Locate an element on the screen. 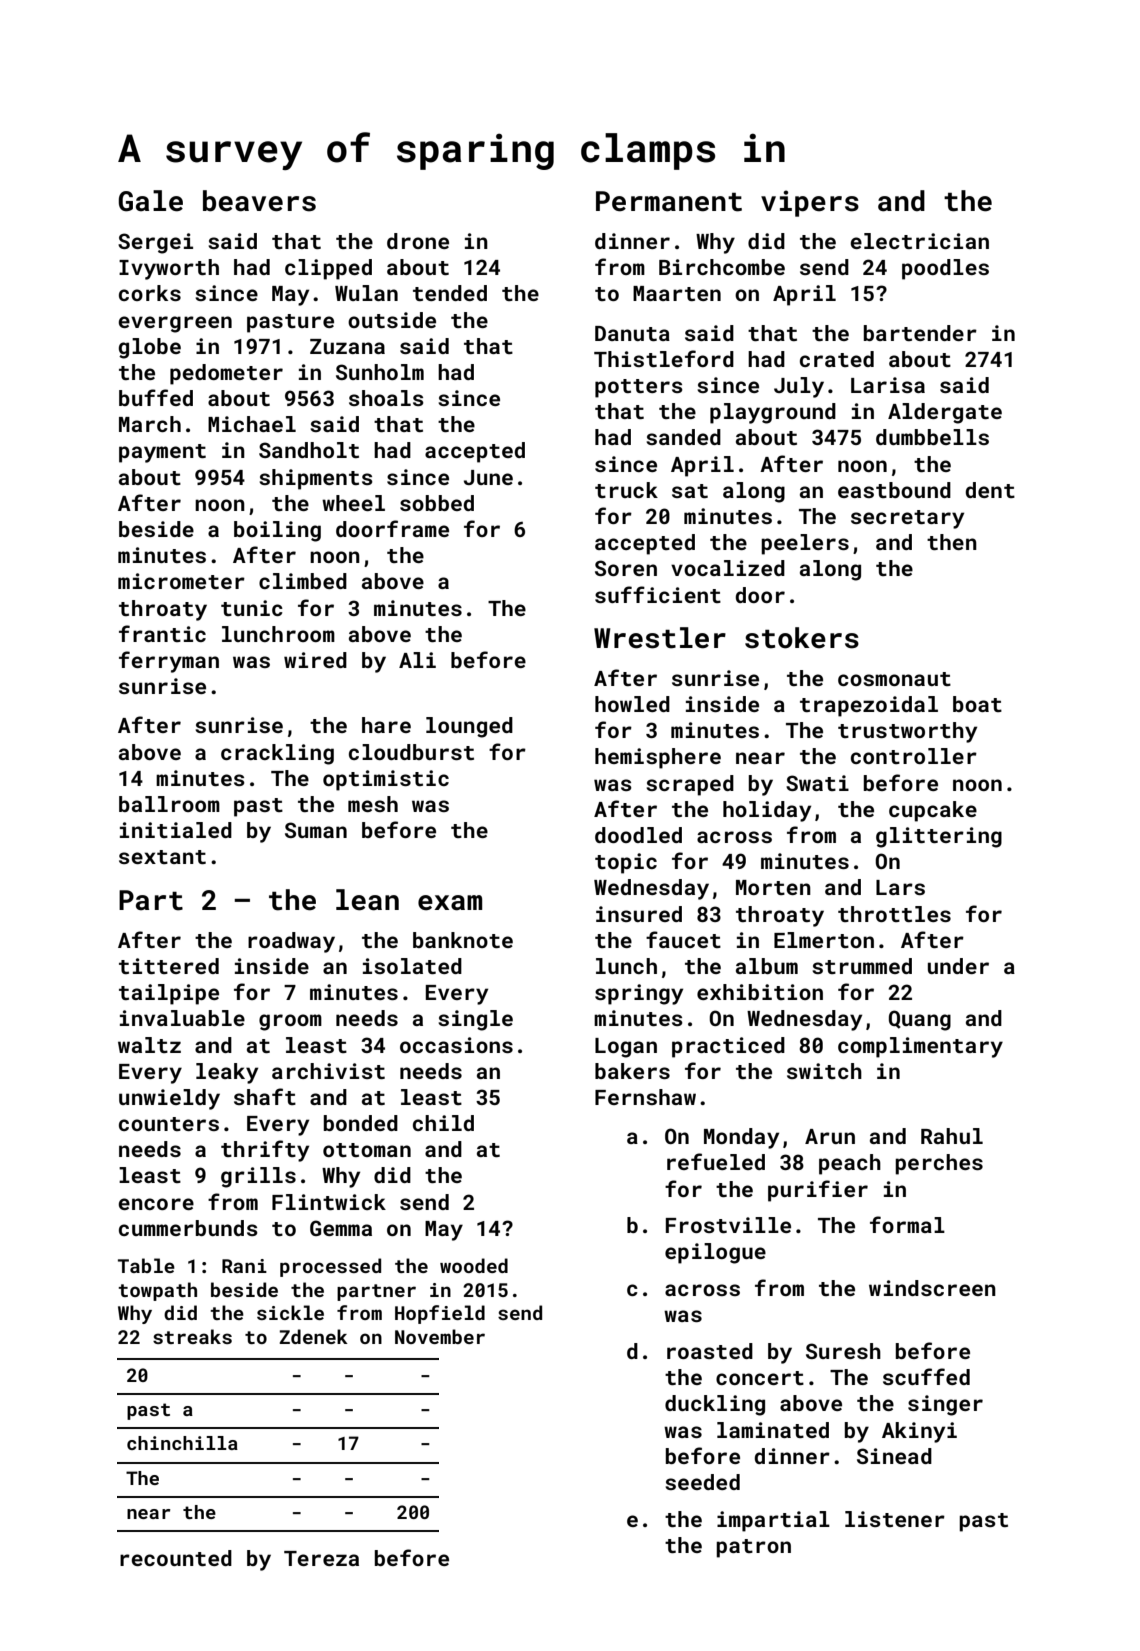  hemisphere is located at coordinates (658, 758).
